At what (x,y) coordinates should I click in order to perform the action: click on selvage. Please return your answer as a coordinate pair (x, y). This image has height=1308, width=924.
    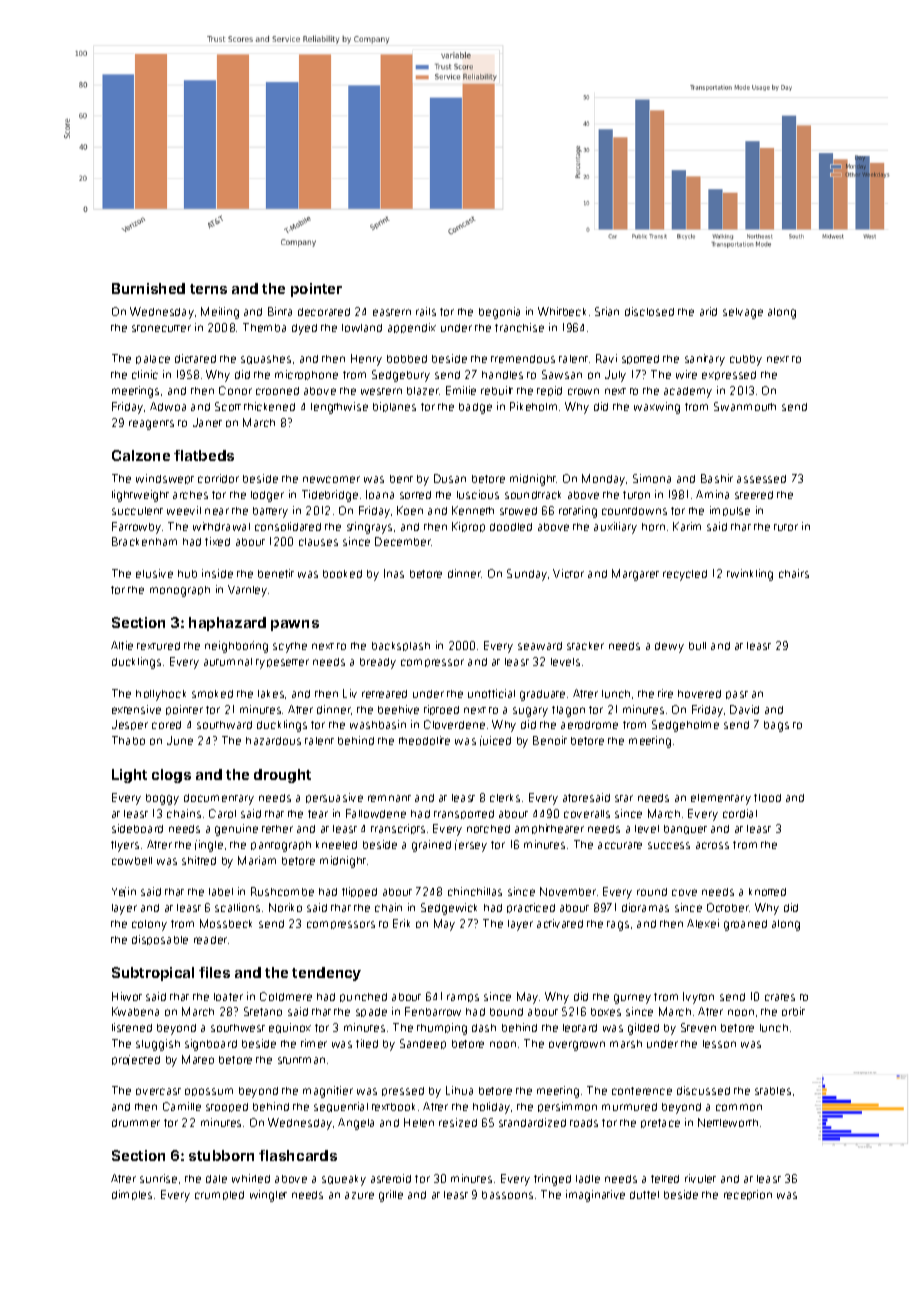
    Looking at the image, I should click on (743, 313).
